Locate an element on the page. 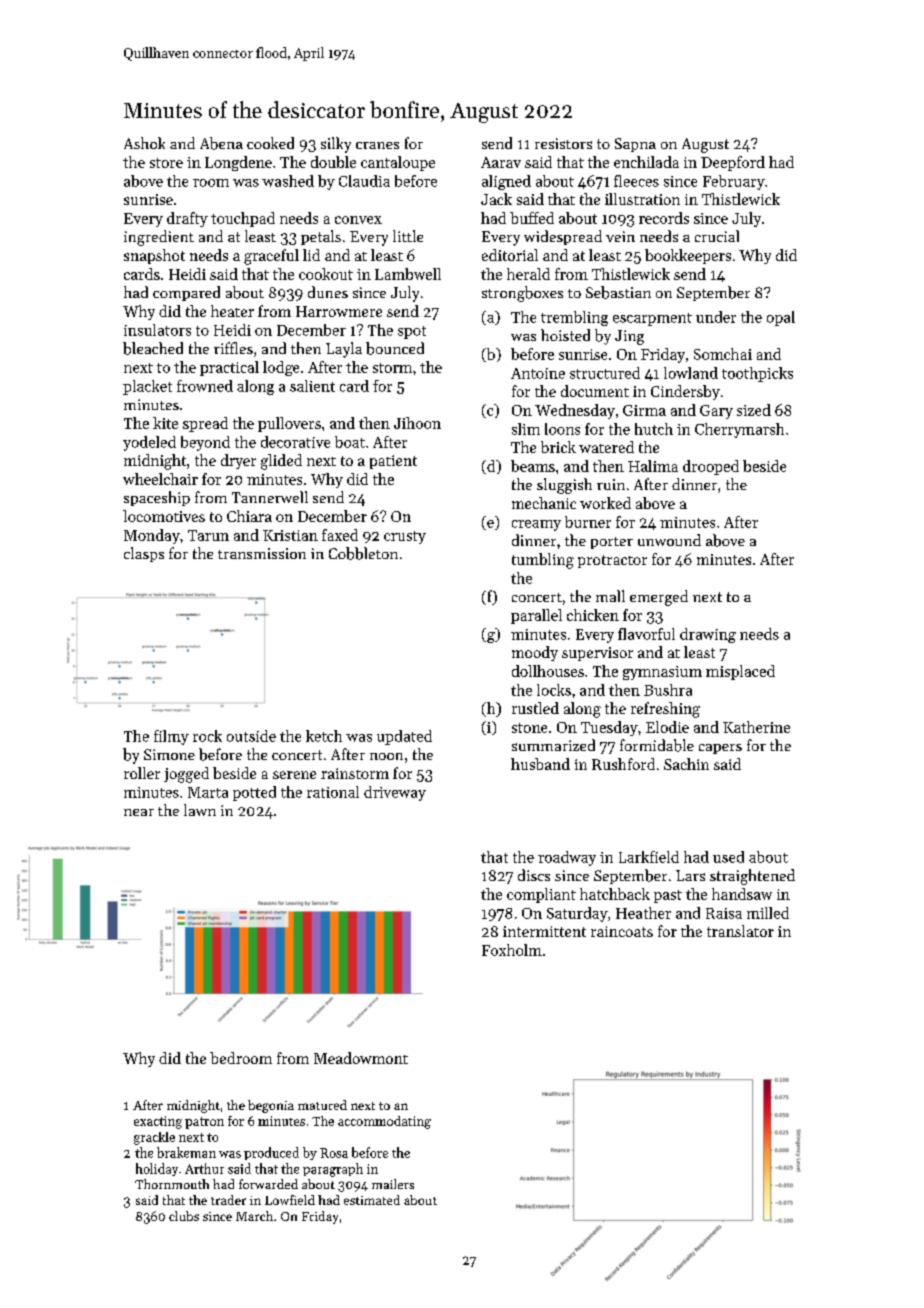  Meadowmont is located at coordinates (361, 1058).
